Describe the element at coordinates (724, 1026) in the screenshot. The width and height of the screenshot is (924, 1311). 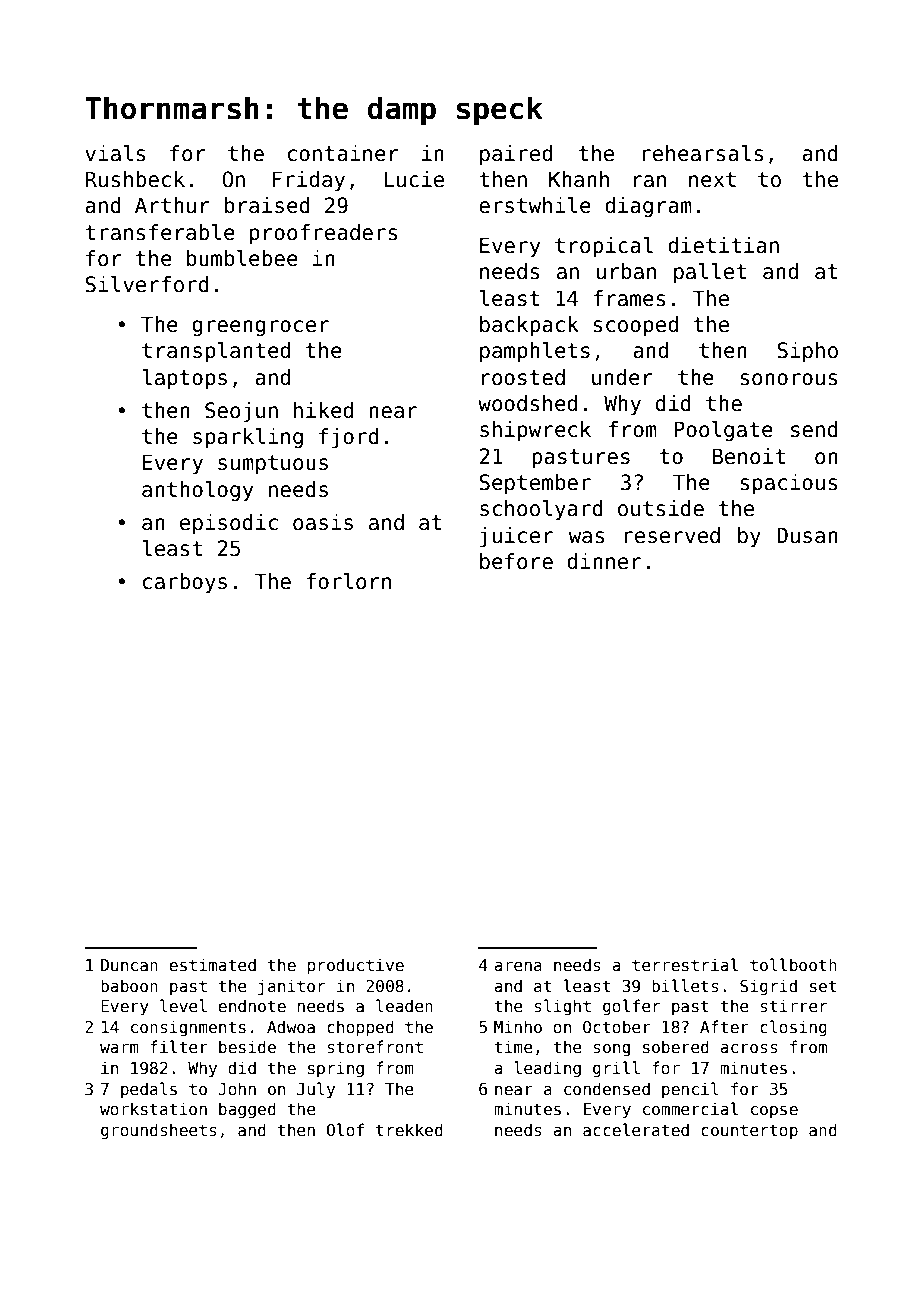
I see `After` at that location.
